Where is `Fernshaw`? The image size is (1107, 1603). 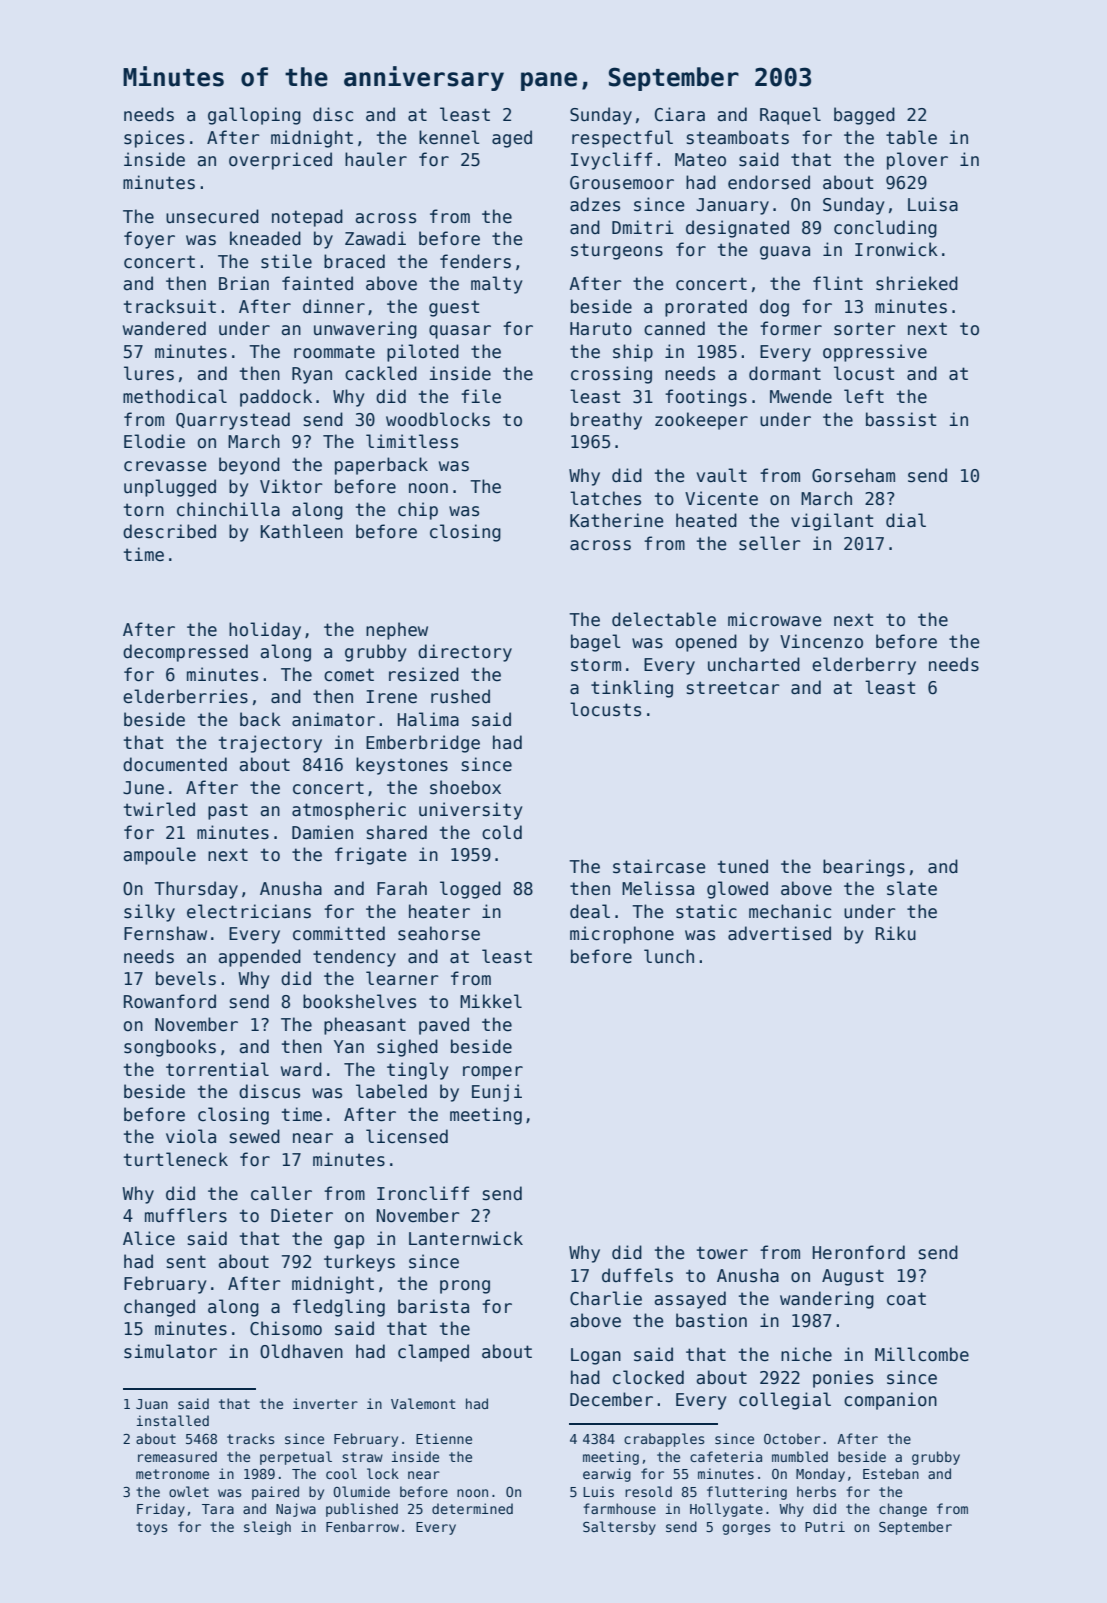 Fernshaw is located at coordinates (165, 933).
